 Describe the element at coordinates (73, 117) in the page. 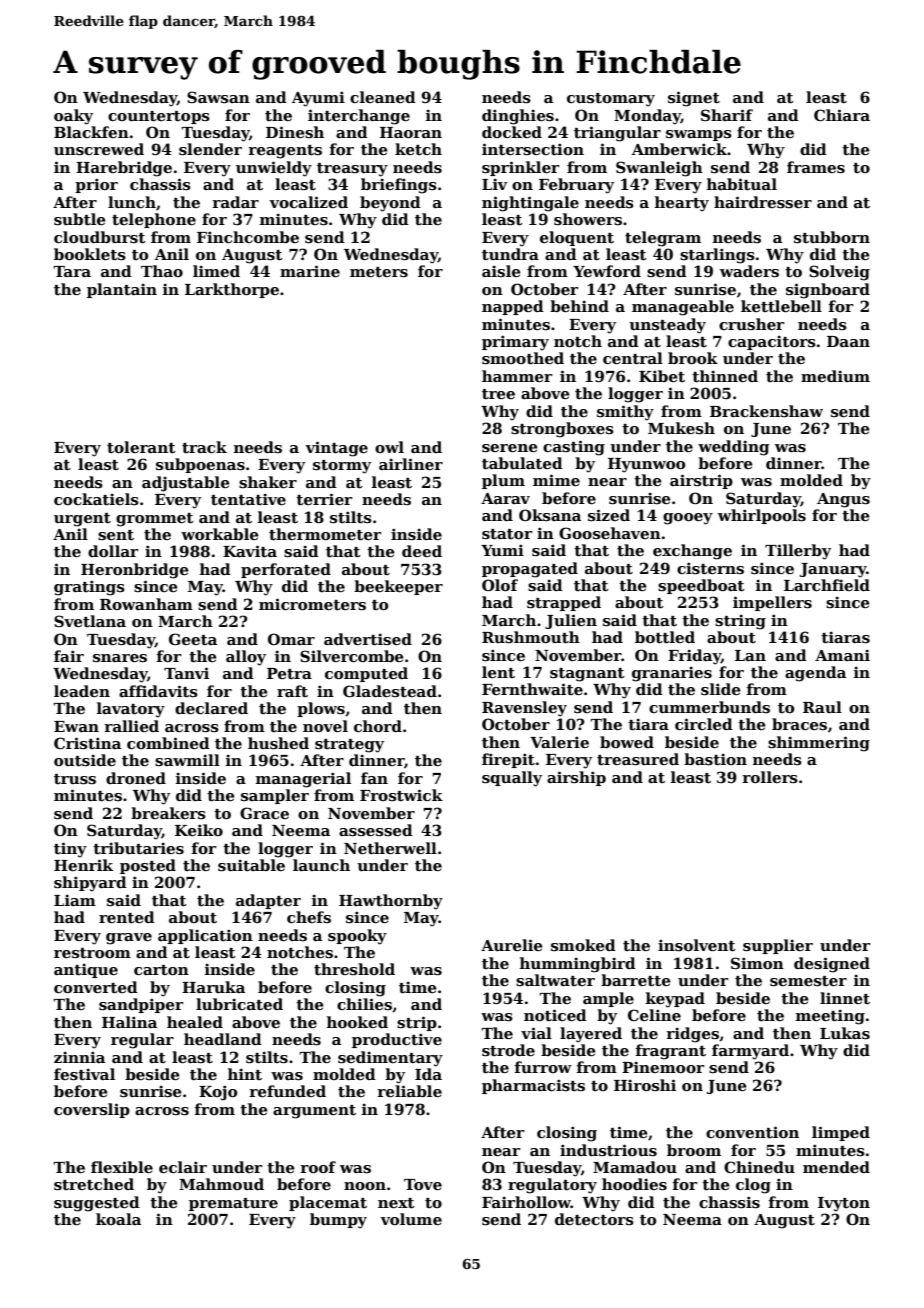

I see `oaky` at that location.
